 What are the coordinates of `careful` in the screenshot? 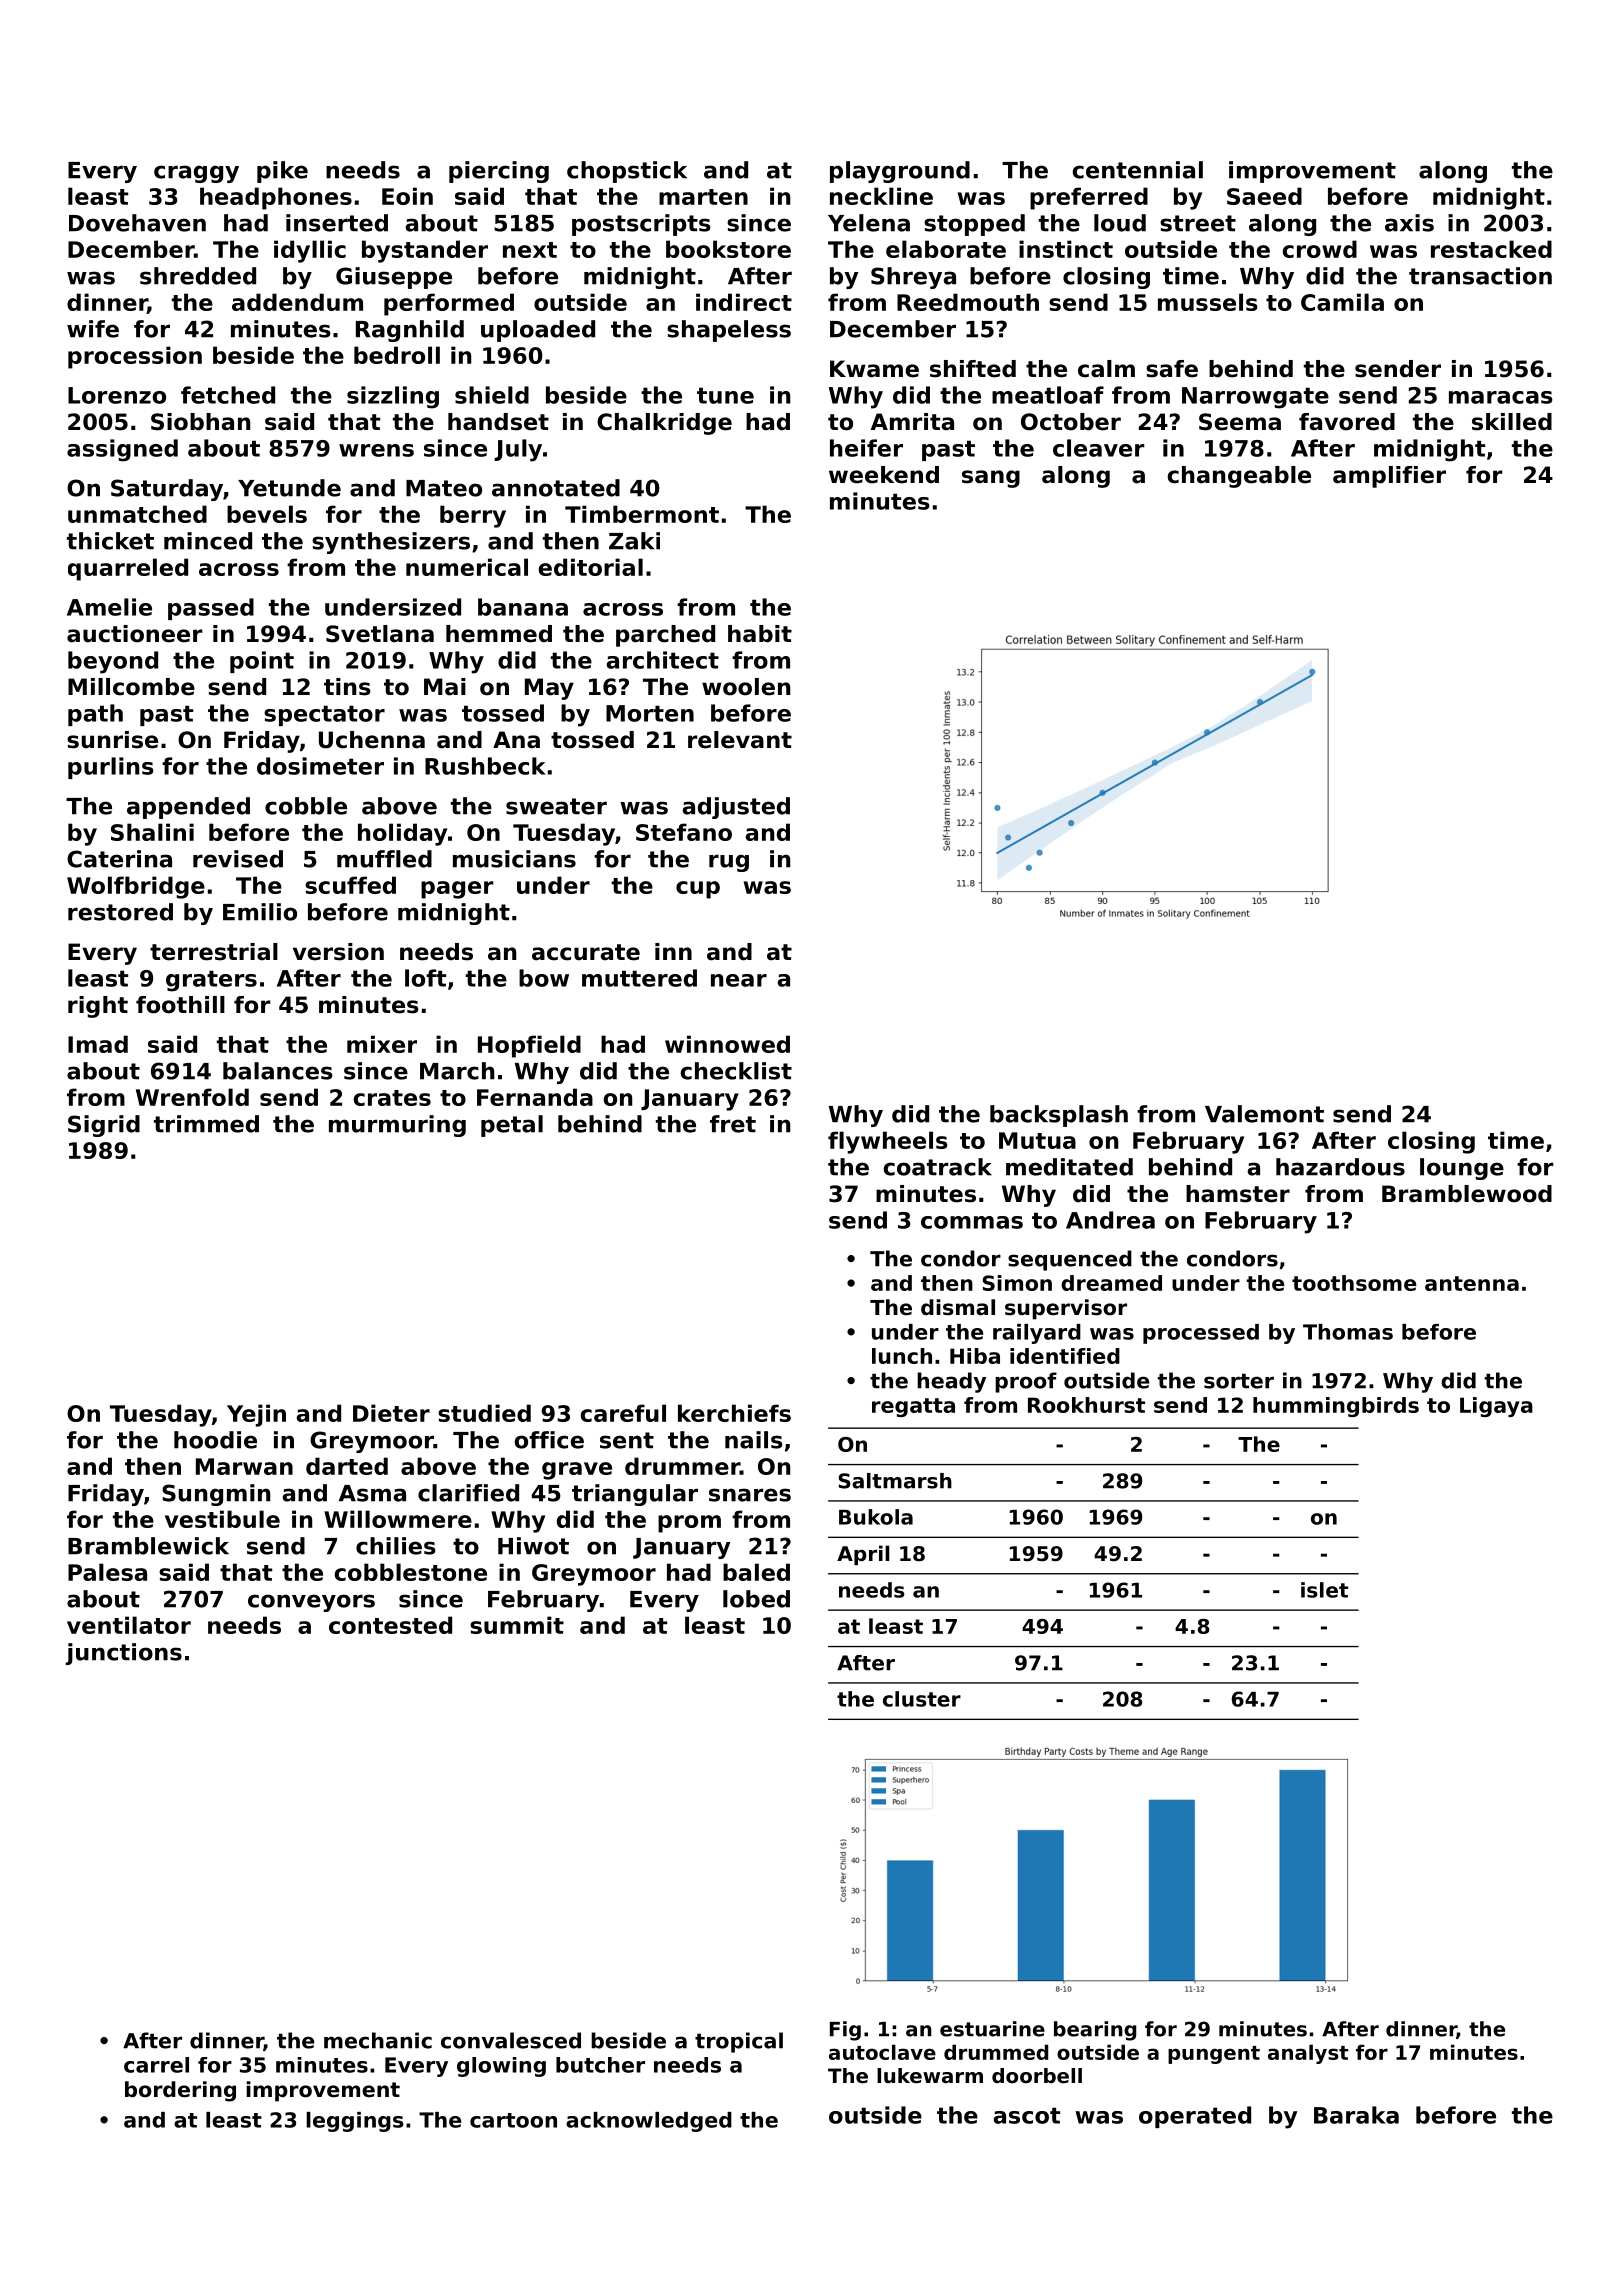 It's located at (623, 1413).
